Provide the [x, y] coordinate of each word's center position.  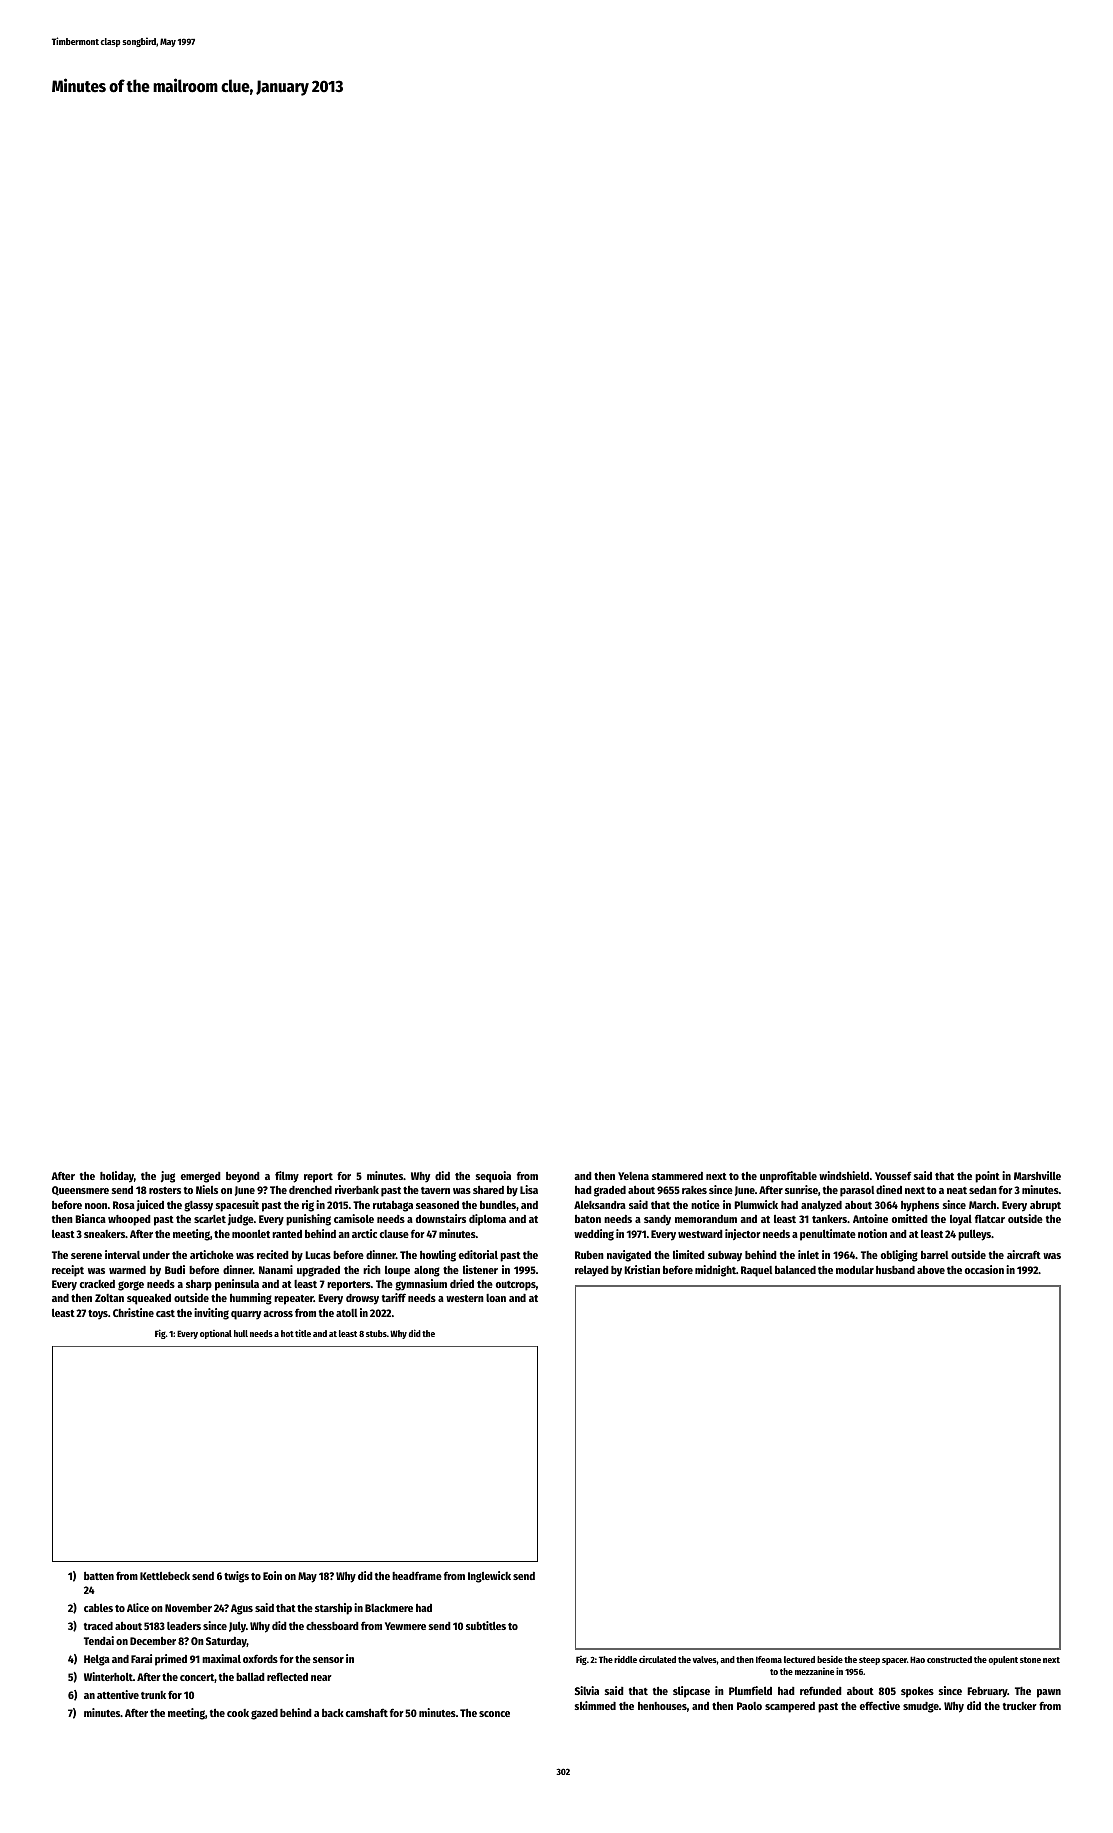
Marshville [1037, 1175]
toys [98, 1315]
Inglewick [489, 1577]
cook [238, 1713]
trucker [1020, 1706]
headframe [417, 1575]
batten [99, 1576]
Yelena [633, 1176]
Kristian [642, 1269]
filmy [287, 1177]
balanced [795, 1269]
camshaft [367, 1712]
